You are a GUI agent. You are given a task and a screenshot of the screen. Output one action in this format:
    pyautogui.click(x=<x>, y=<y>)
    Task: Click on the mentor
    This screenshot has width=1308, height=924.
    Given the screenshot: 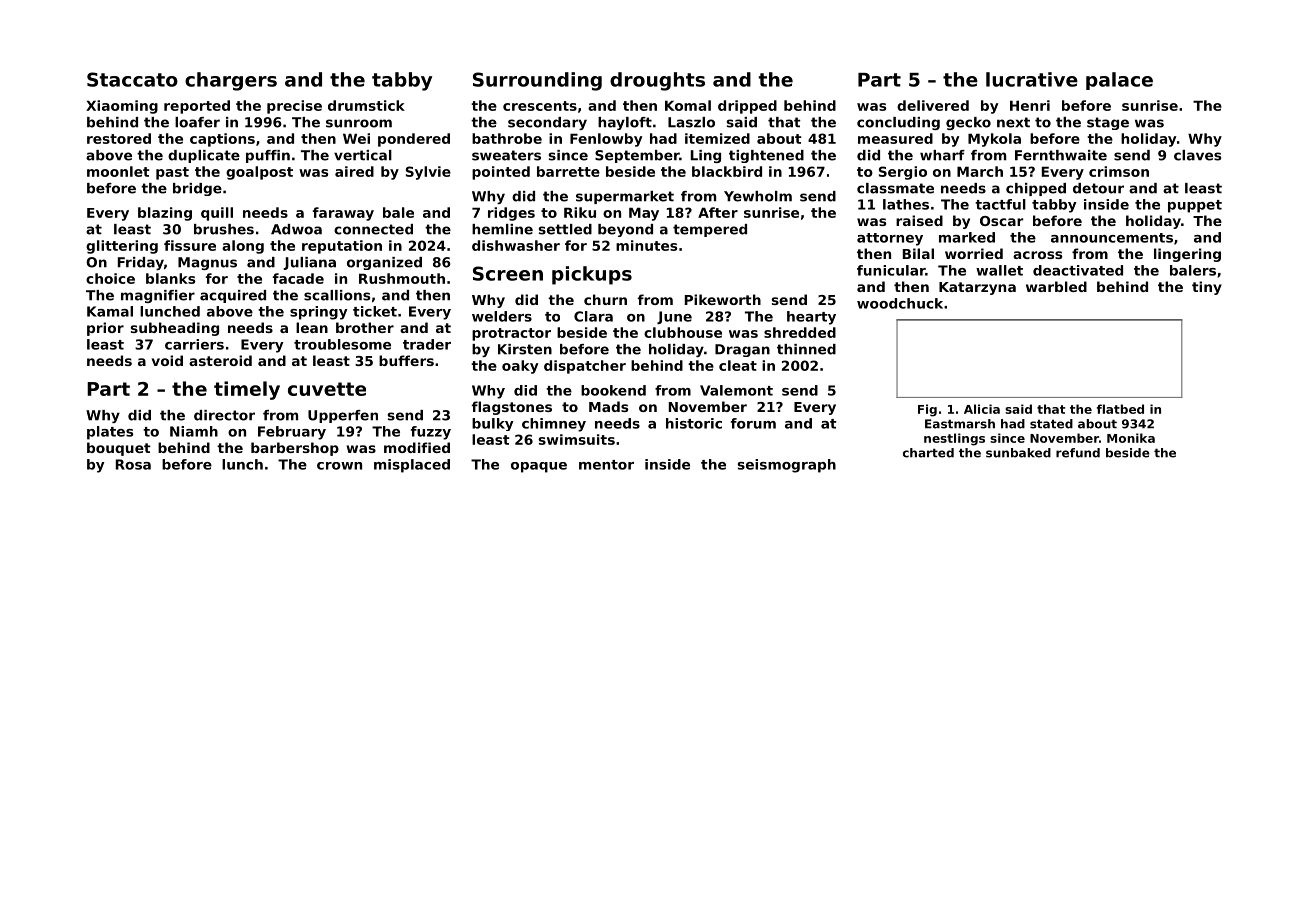 What is the action you would take?
    pyautogui.click(x=606, y=465)
